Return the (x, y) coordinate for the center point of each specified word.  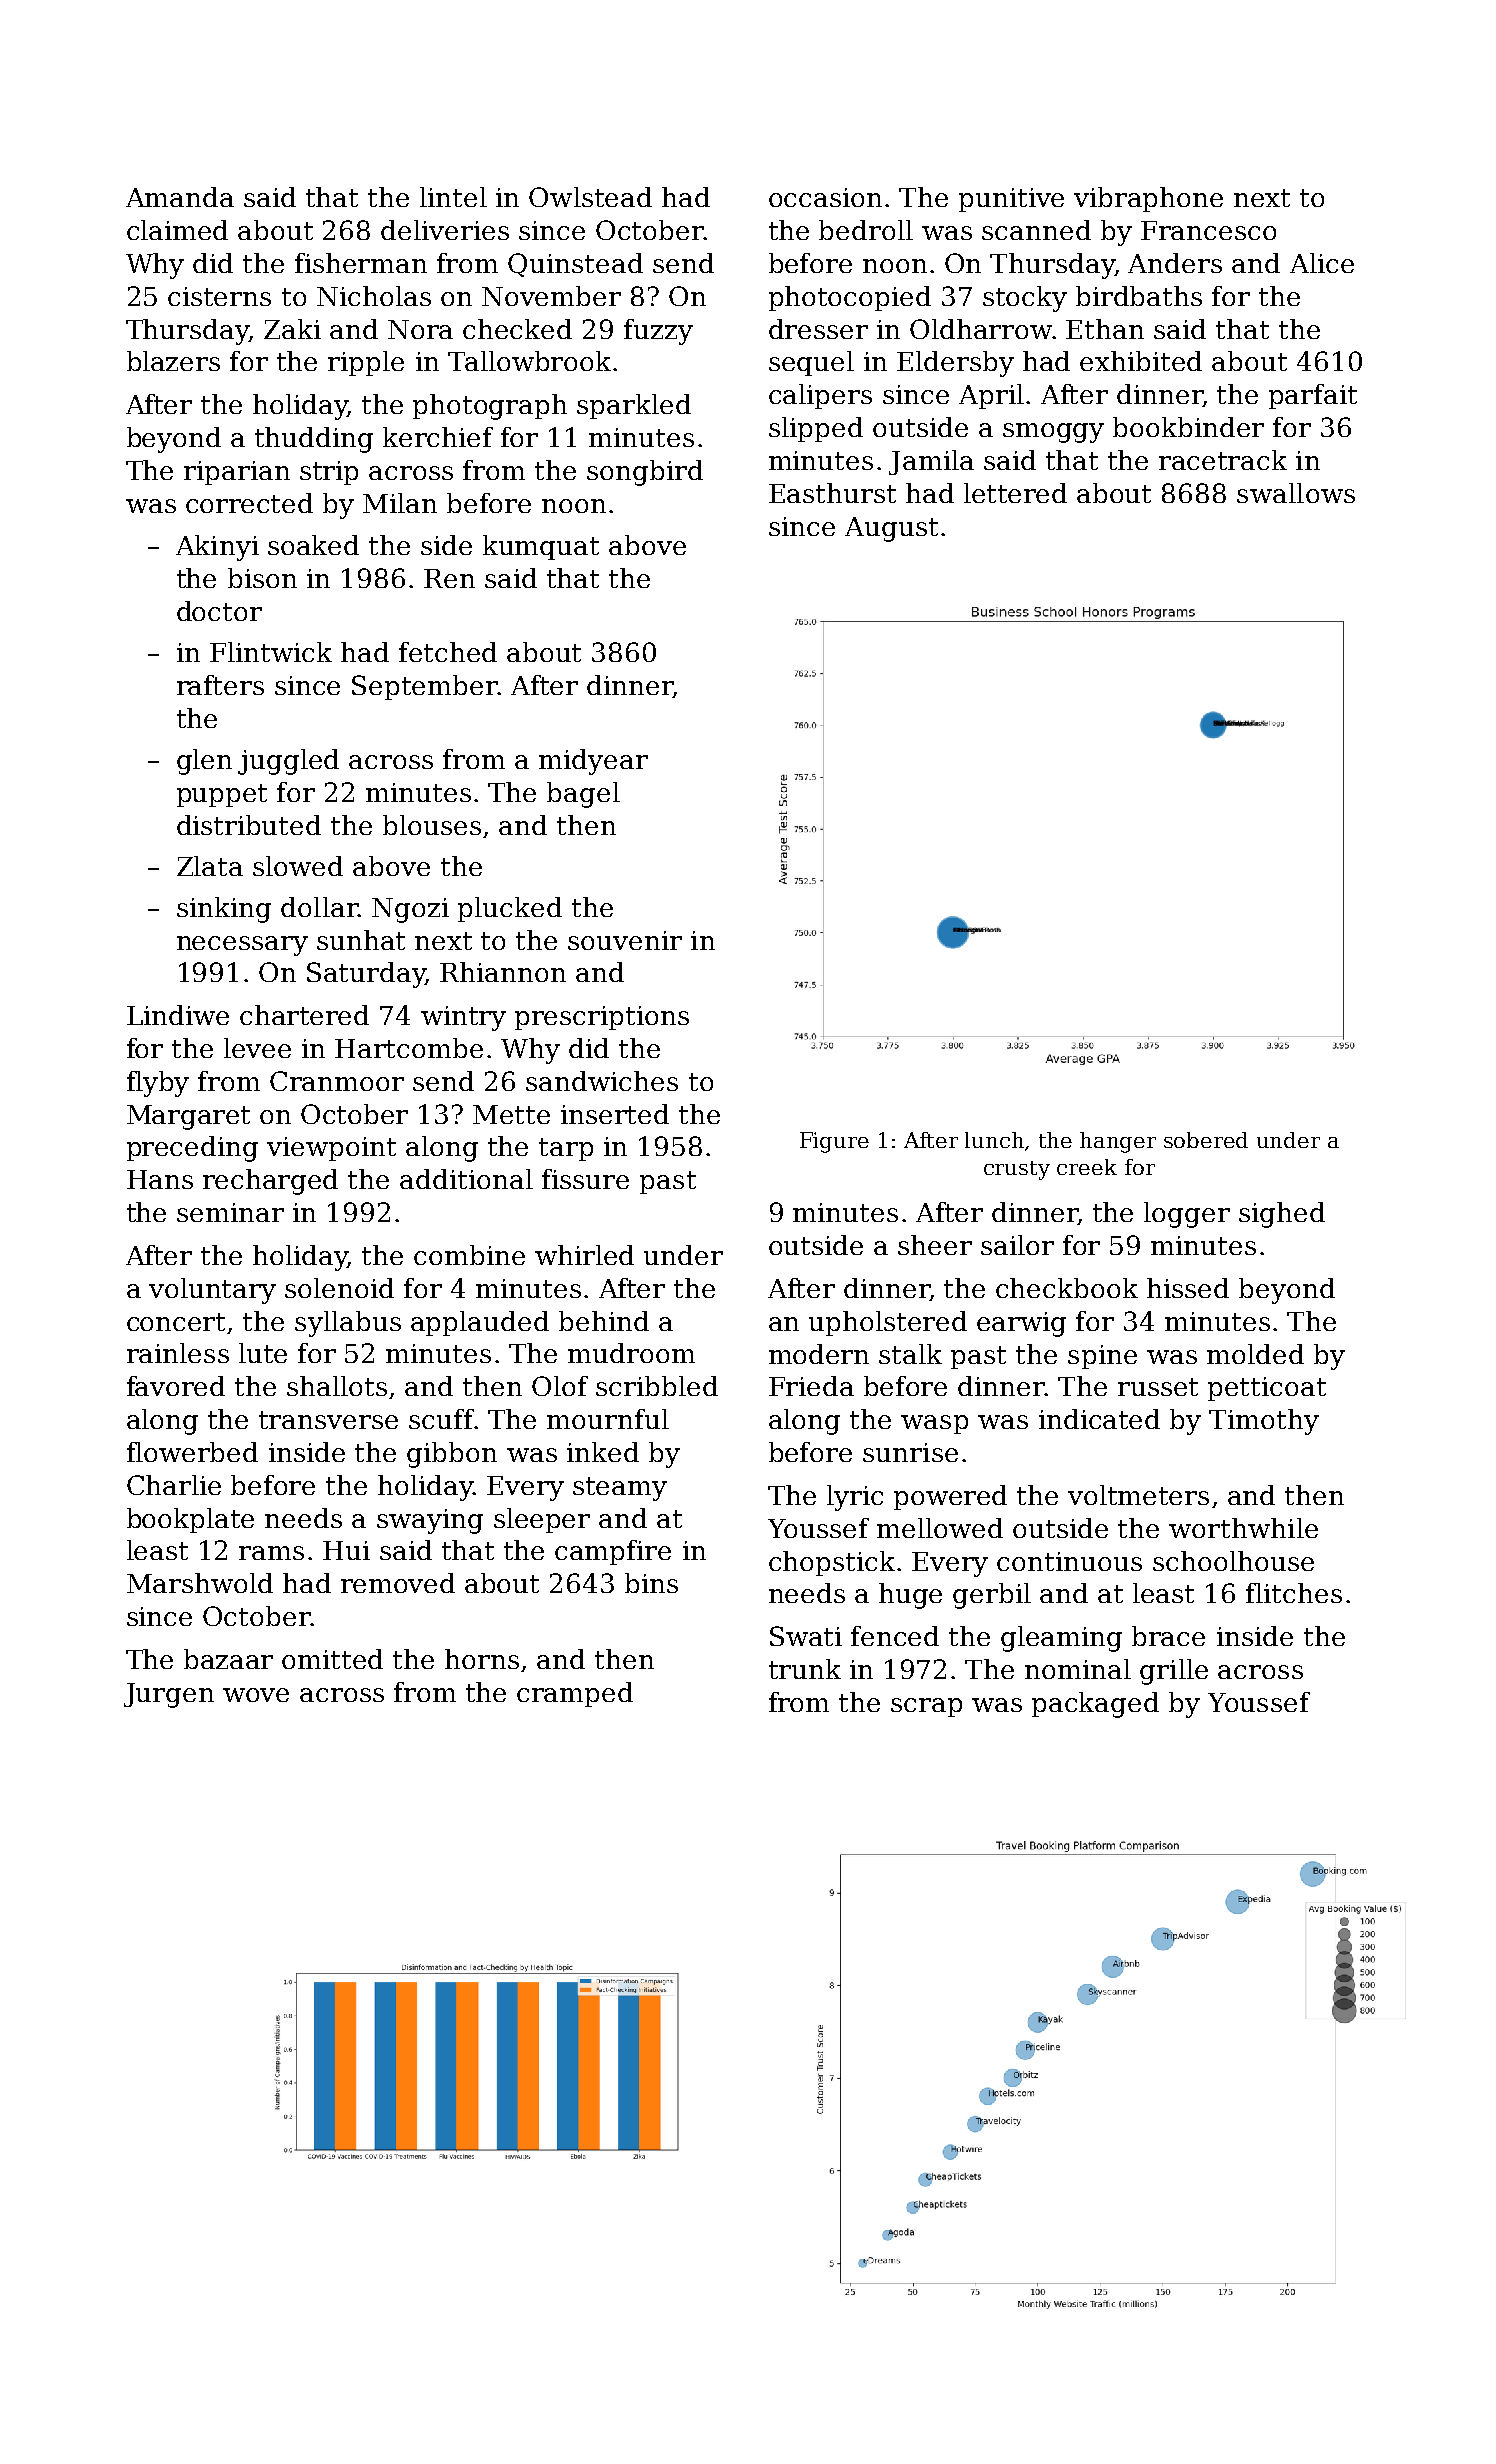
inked (603, 1452)
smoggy (1053, 433)
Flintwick (271, 652)
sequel (811, 363)
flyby (158, 1084)
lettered (1015, 493)
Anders (1175, 263)
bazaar (228, 1659)
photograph (490, 407)
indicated (1099, 1419)
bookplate (190, 1520)
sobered (1206, 1140)
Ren (449, 578)
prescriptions (602, 1018)
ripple (366, 363)
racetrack (1223, 460)
